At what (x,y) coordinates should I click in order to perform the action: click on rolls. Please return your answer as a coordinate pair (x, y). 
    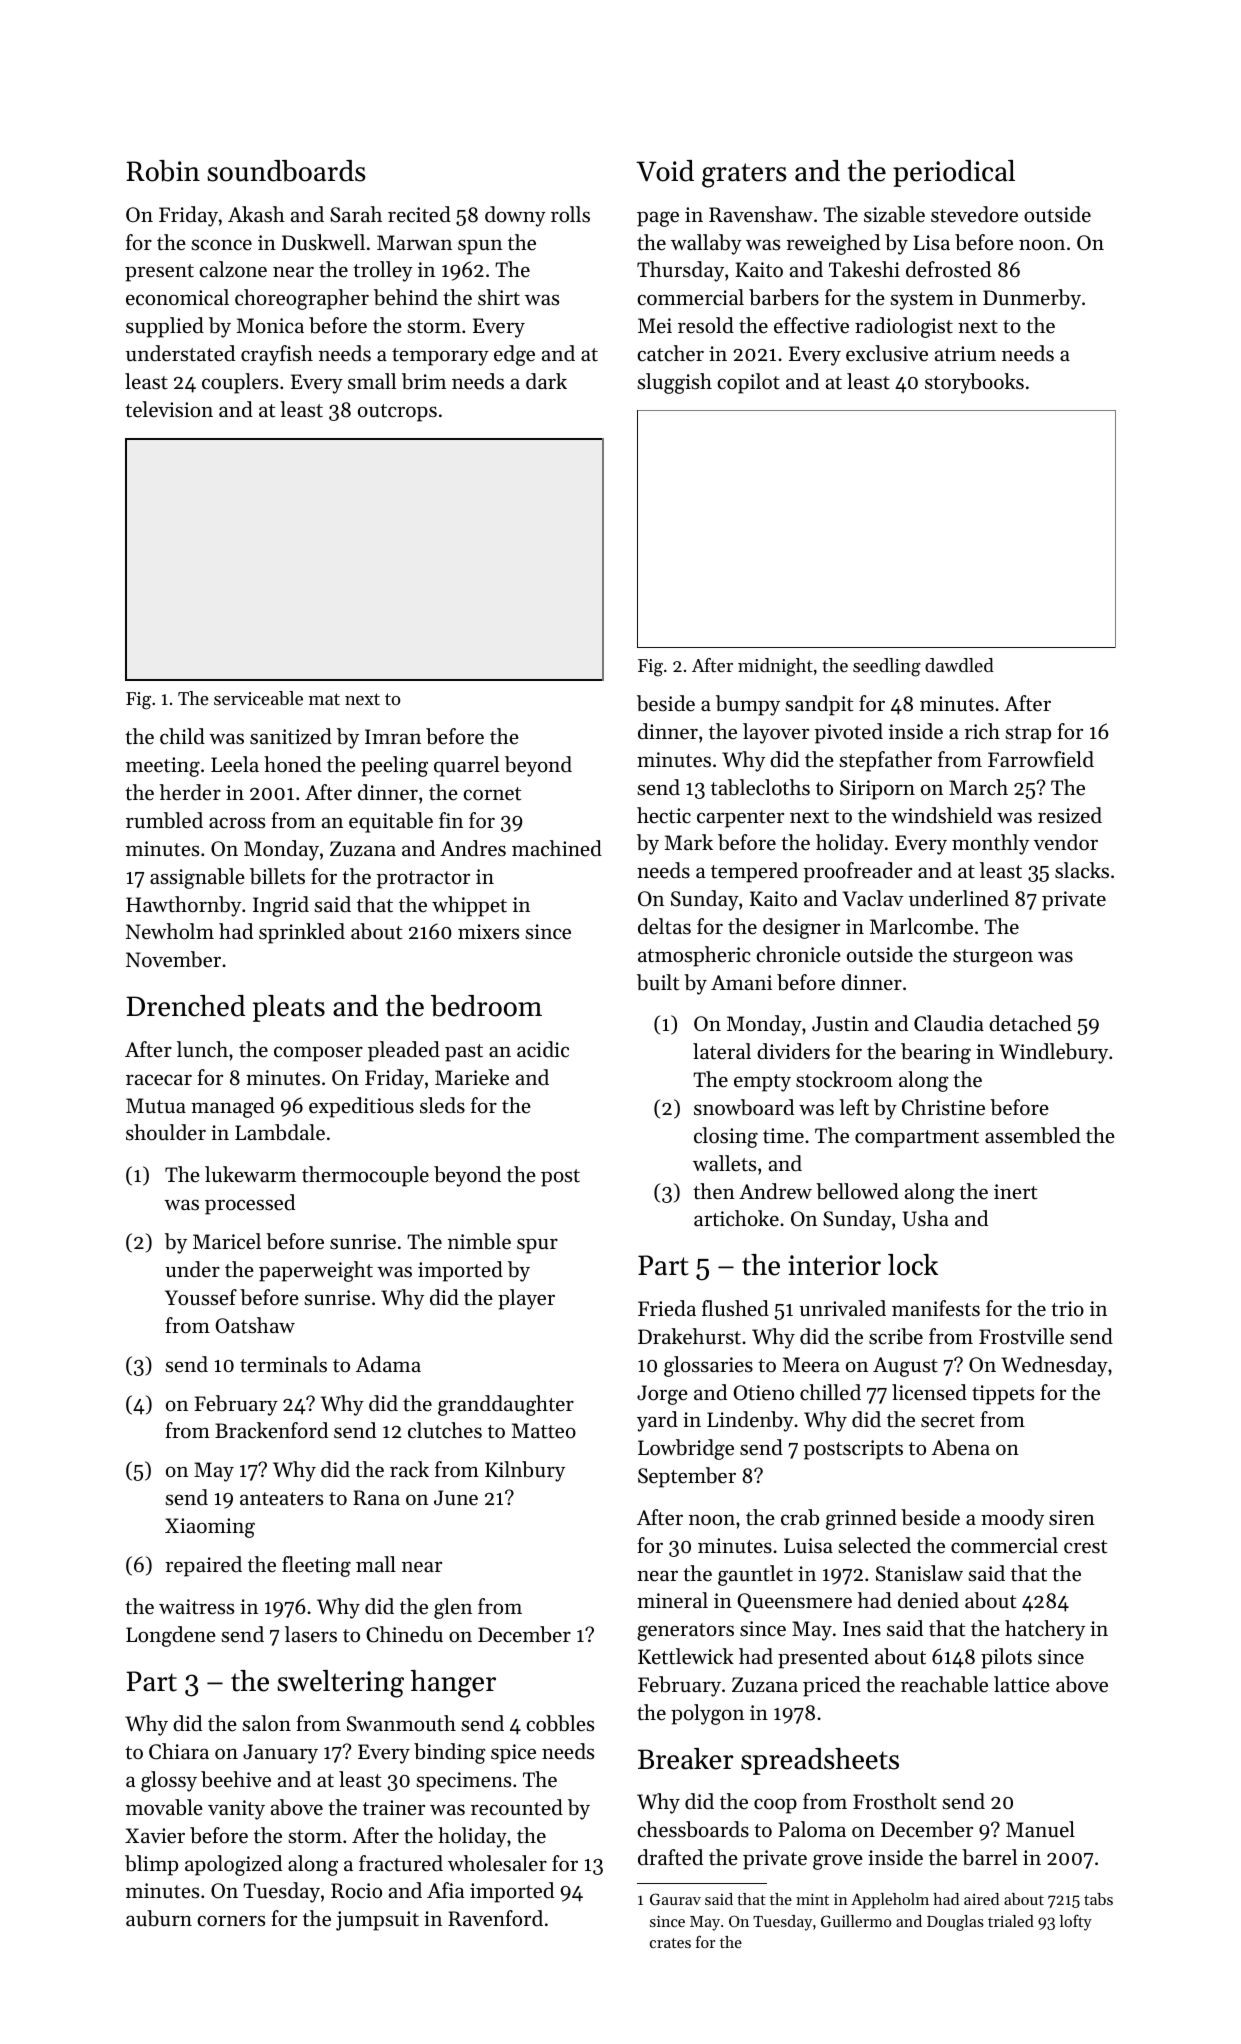
    Looking at the image, I should click on (570, 214).
